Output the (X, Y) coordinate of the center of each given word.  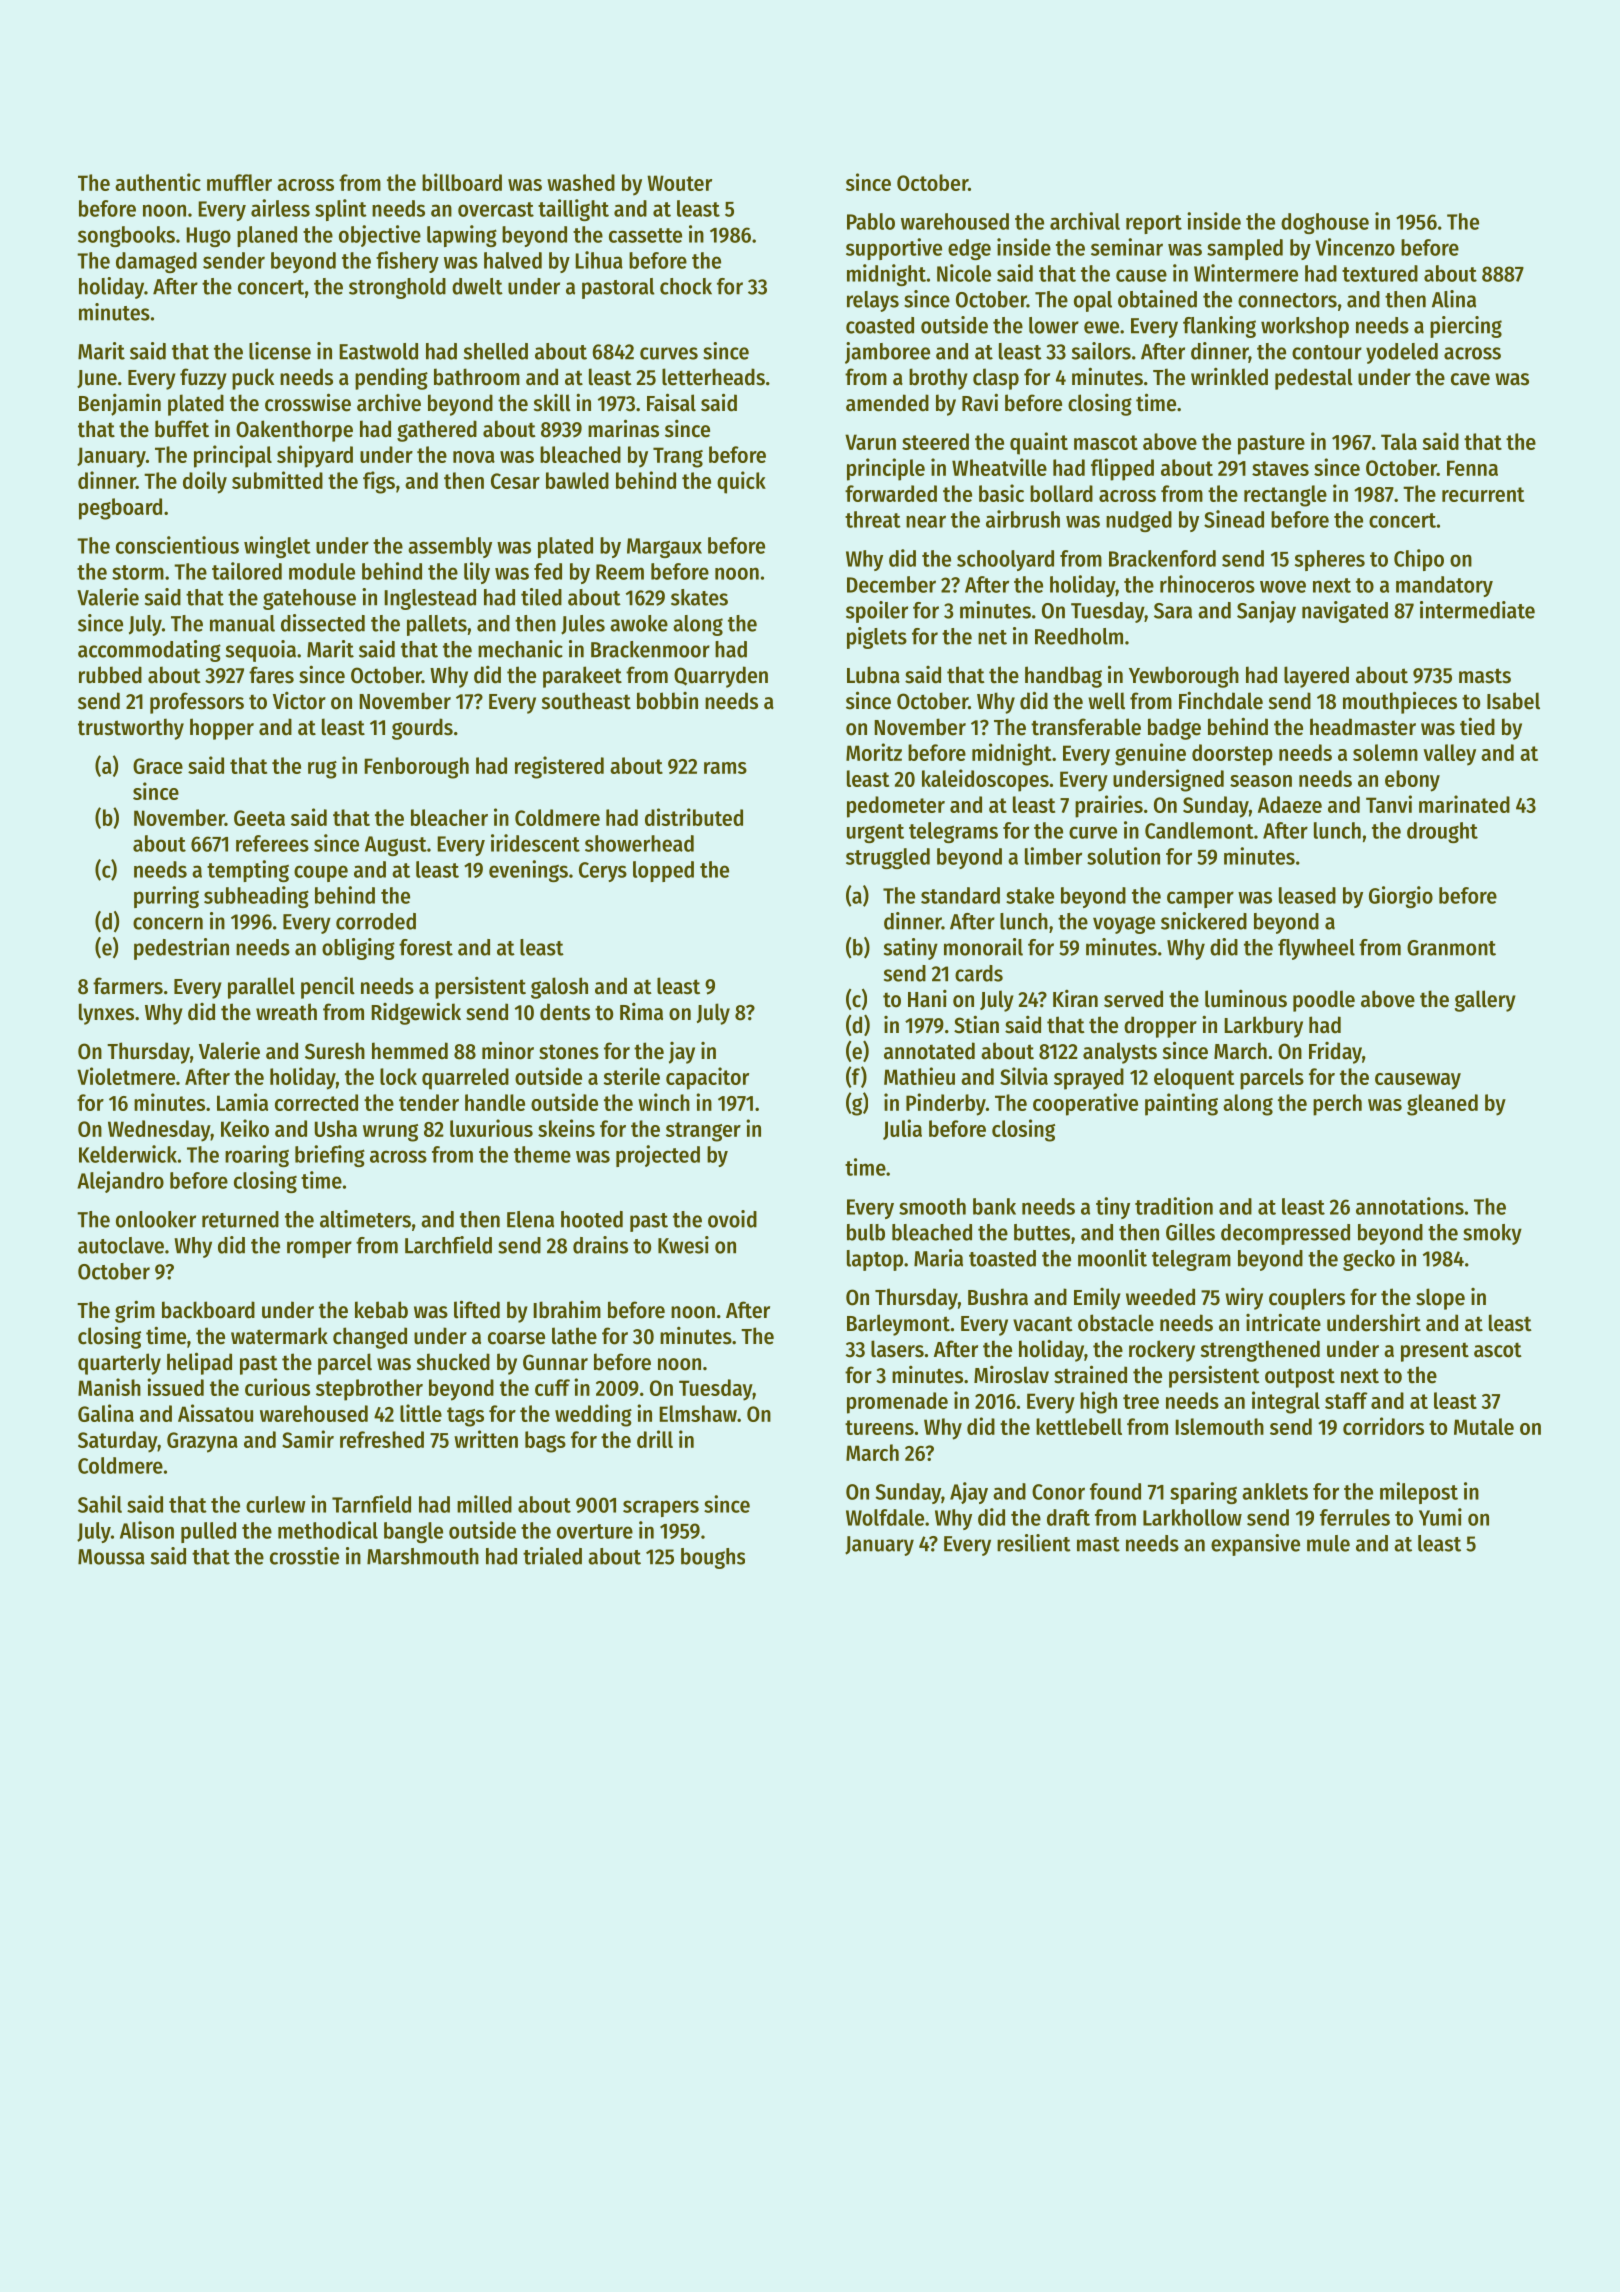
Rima (641, 1012)
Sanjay (1266, 612)
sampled (1245, 249)
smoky (1492, 1234)
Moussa (111, 1557)
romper (319, 1249)
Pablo (871, 221)
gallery (1485, 1001)
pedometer (896, 807)
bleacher (449, 817)
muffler (239, 182)
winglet (277, 547)
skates (699, 597)
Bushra (998, 1297)
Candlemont (1199, 830)
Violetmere (126, 1076)
